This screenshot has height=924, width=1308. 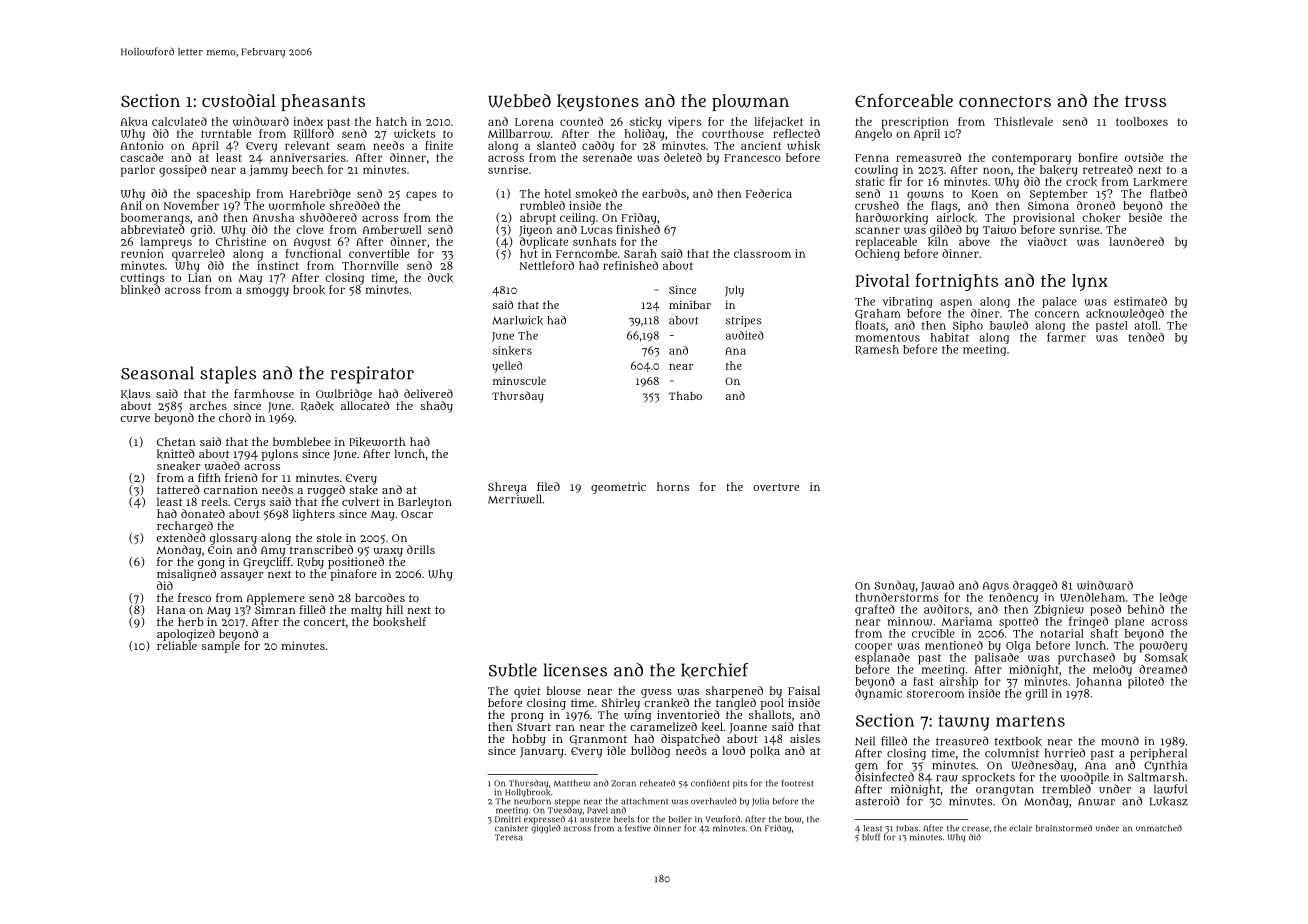 I want to click on Dmitri, so click(x=508, y=819).
